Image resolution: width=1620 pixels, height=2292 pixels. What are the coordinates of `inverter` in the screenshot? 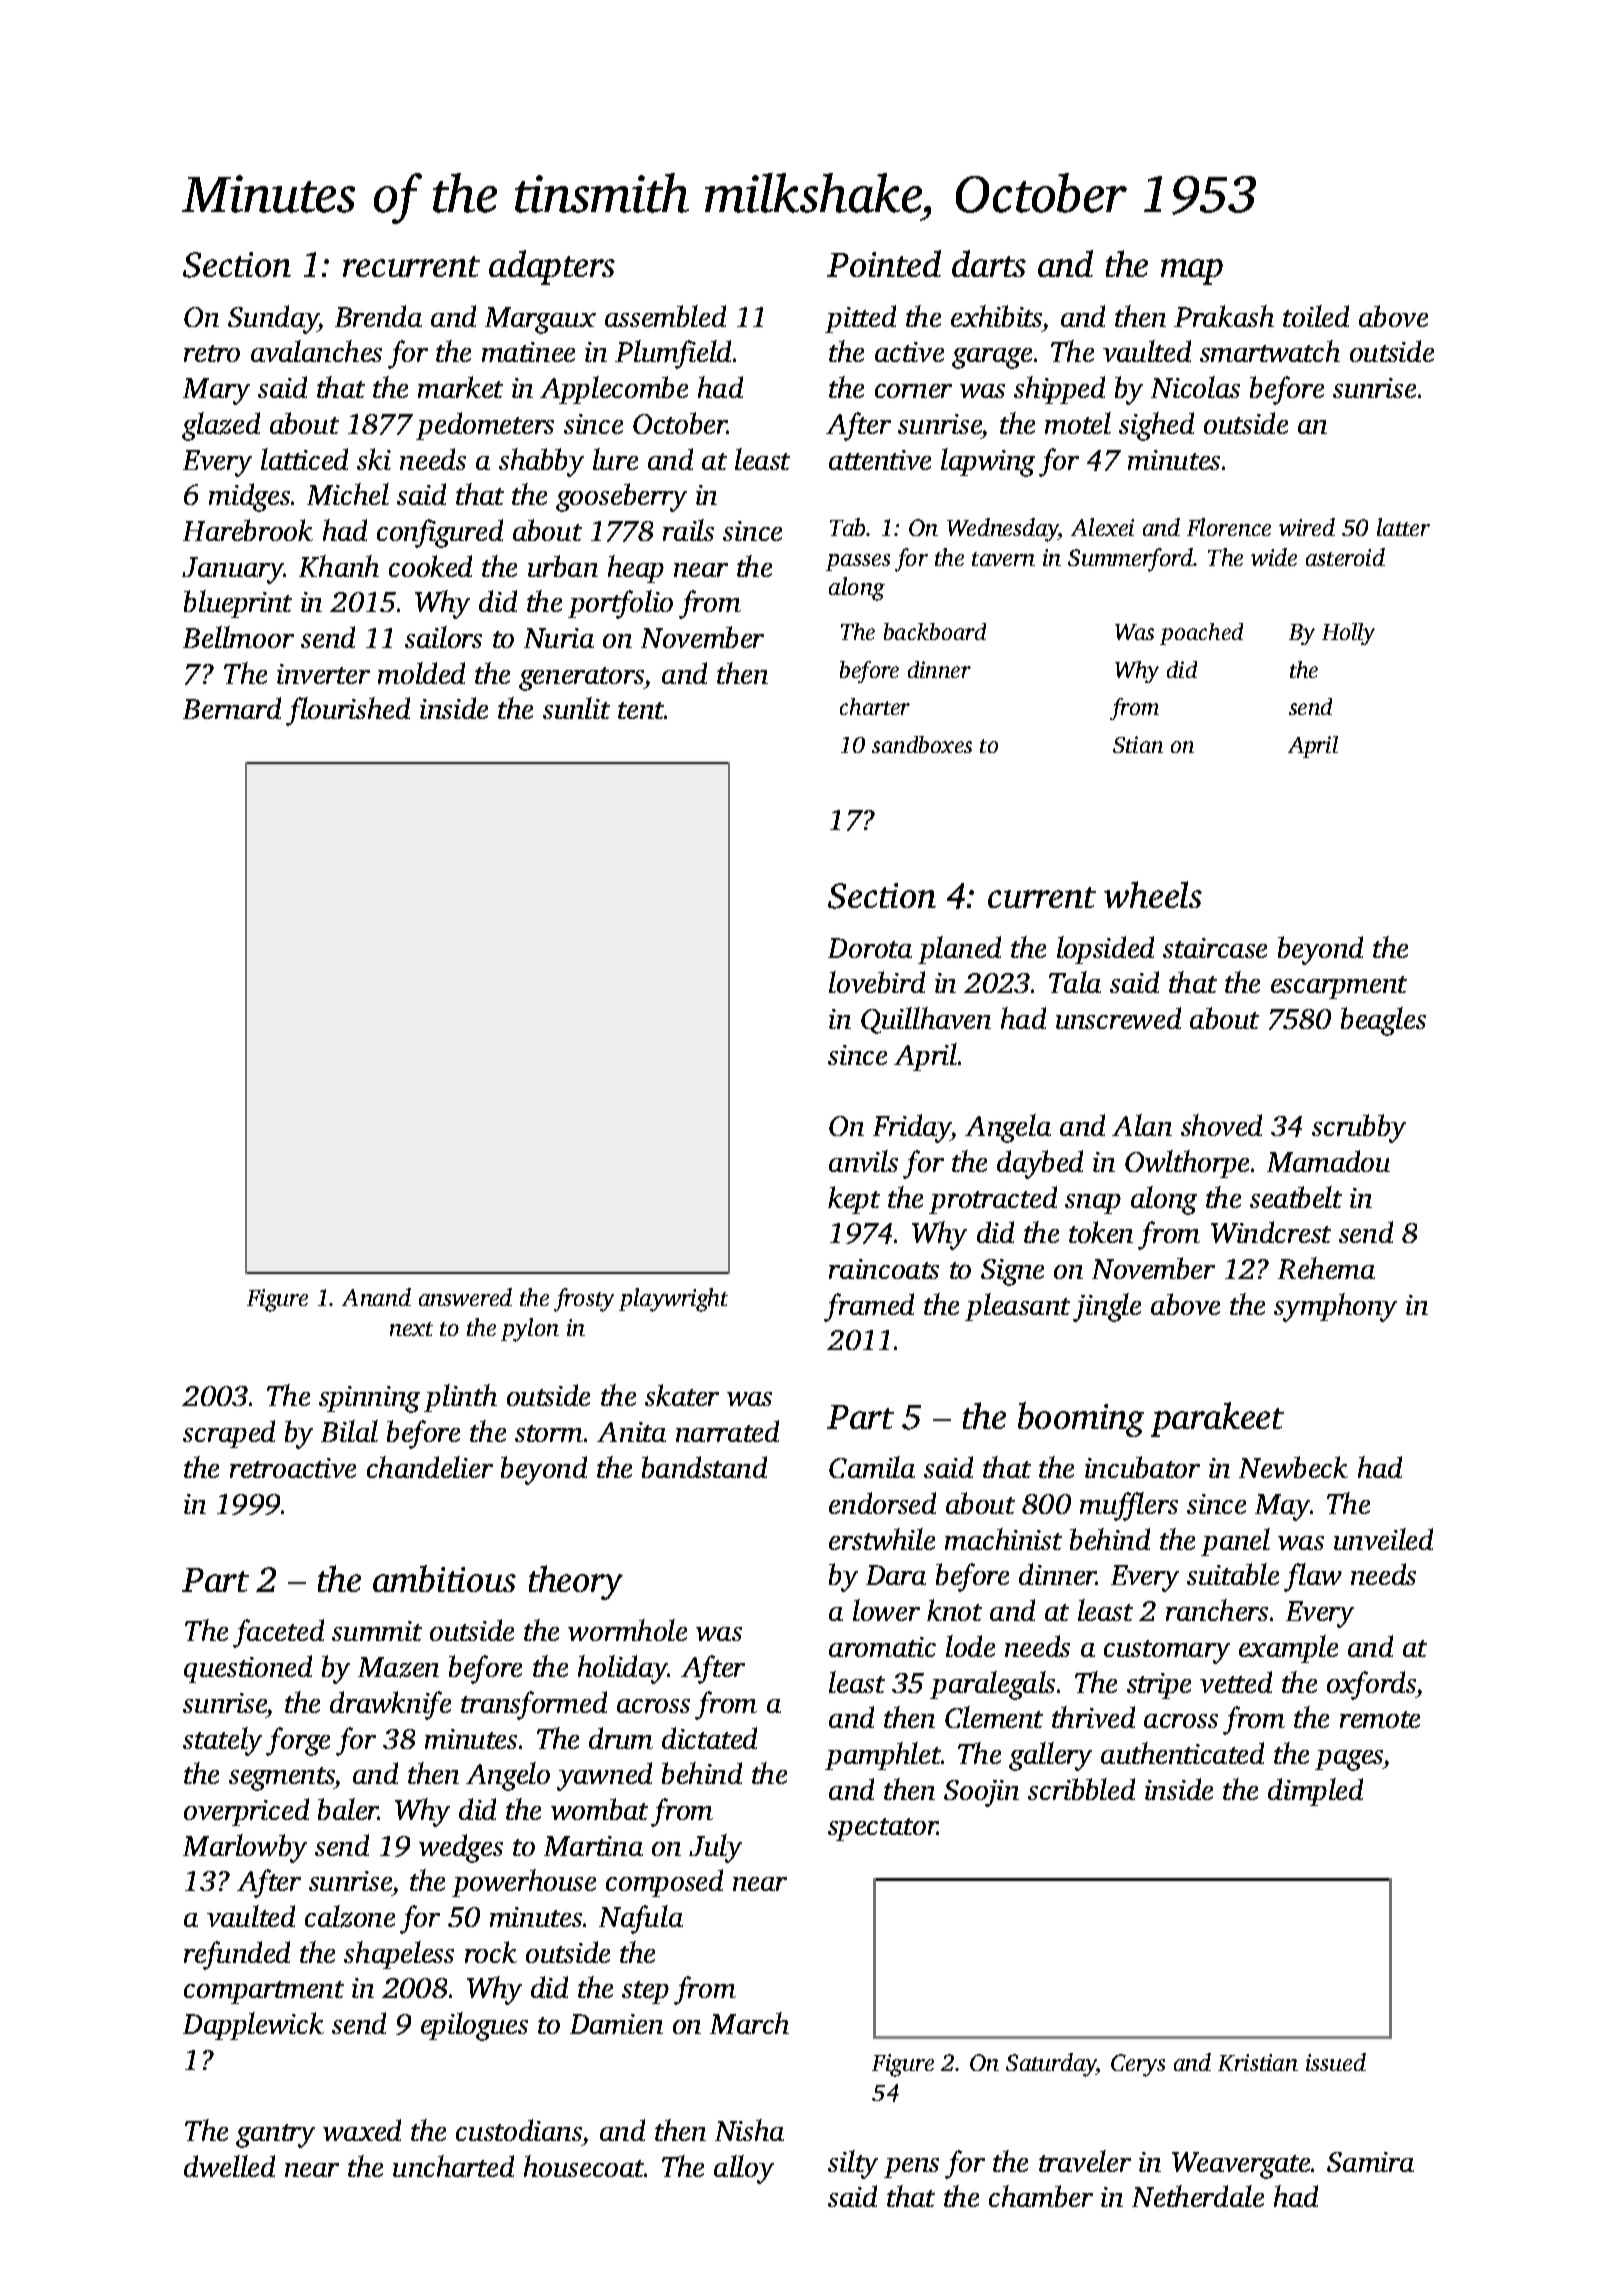 It's located at (323, 674).
